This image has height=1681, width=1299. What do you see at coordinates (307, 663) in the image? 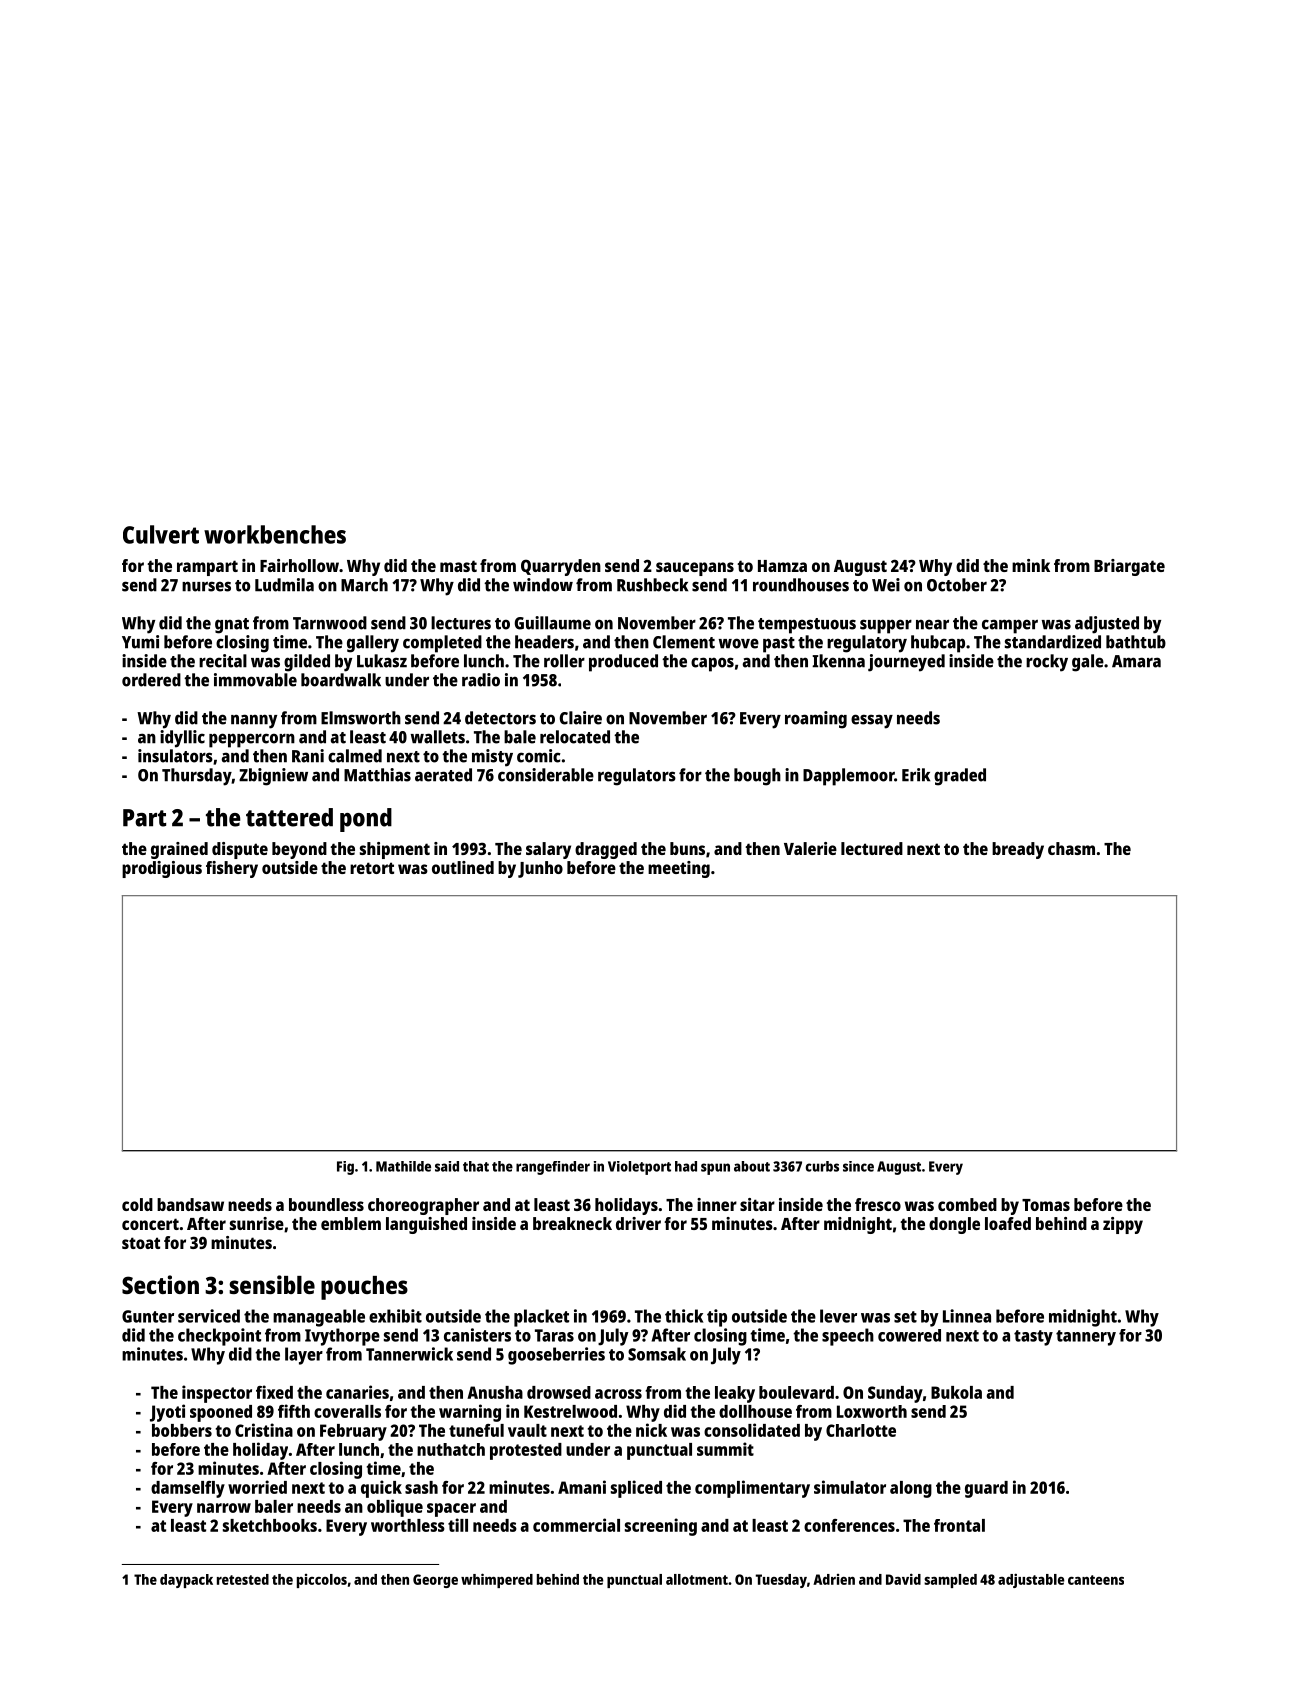
I see `gilded` at bounding box center [307, 663].
